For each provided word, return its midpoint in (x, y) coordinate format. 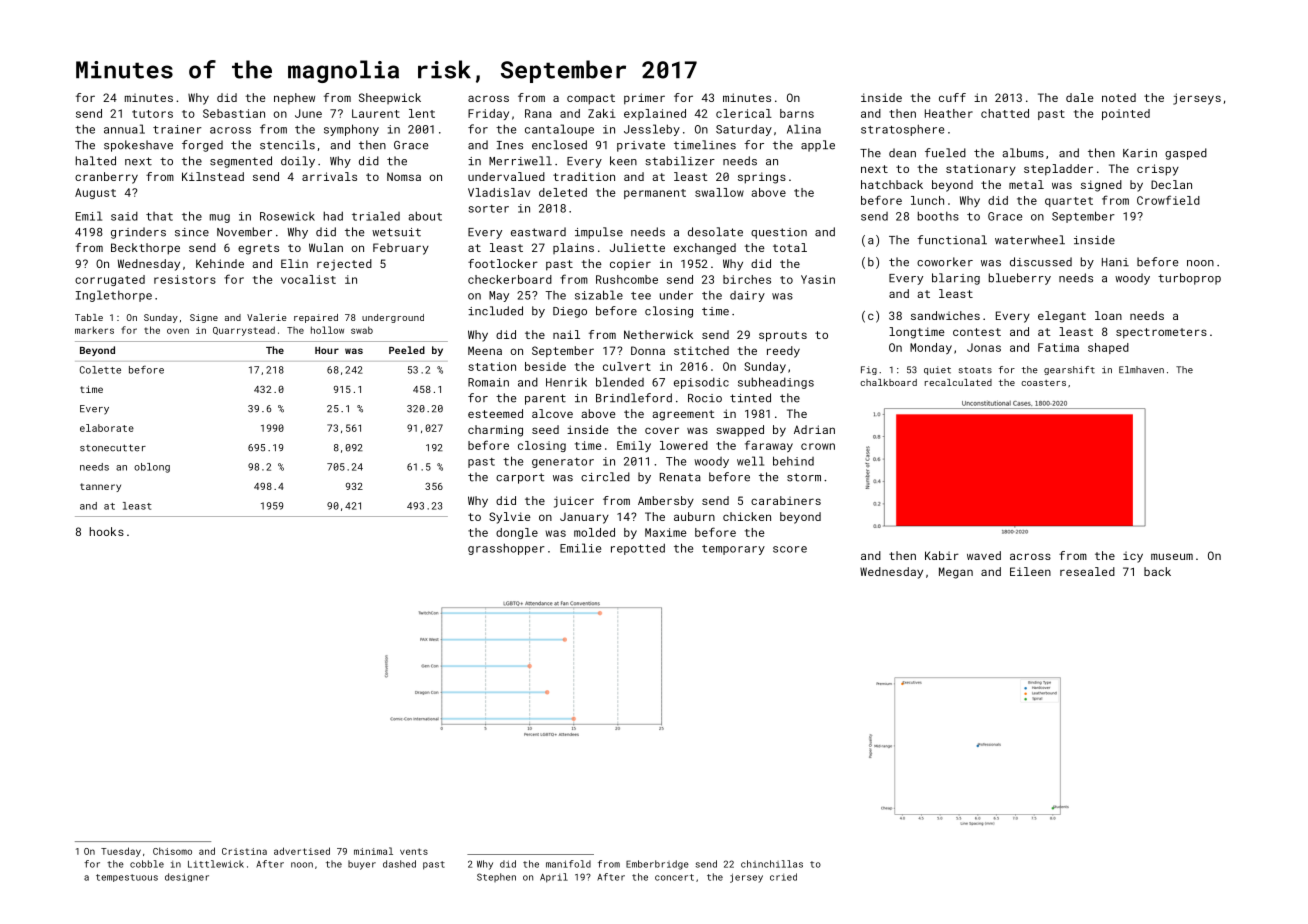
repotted (638, 549)
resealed (1087, 571)
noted (1119, 97)
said (124, 216)
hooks (107, 531)
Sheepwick (390, 98)
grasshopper (506, 549)
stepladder (1058, 170)
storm (804, 477)
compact (591, 99)
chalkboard (888, 382)
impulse (599, 233)
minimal (373, 851)
